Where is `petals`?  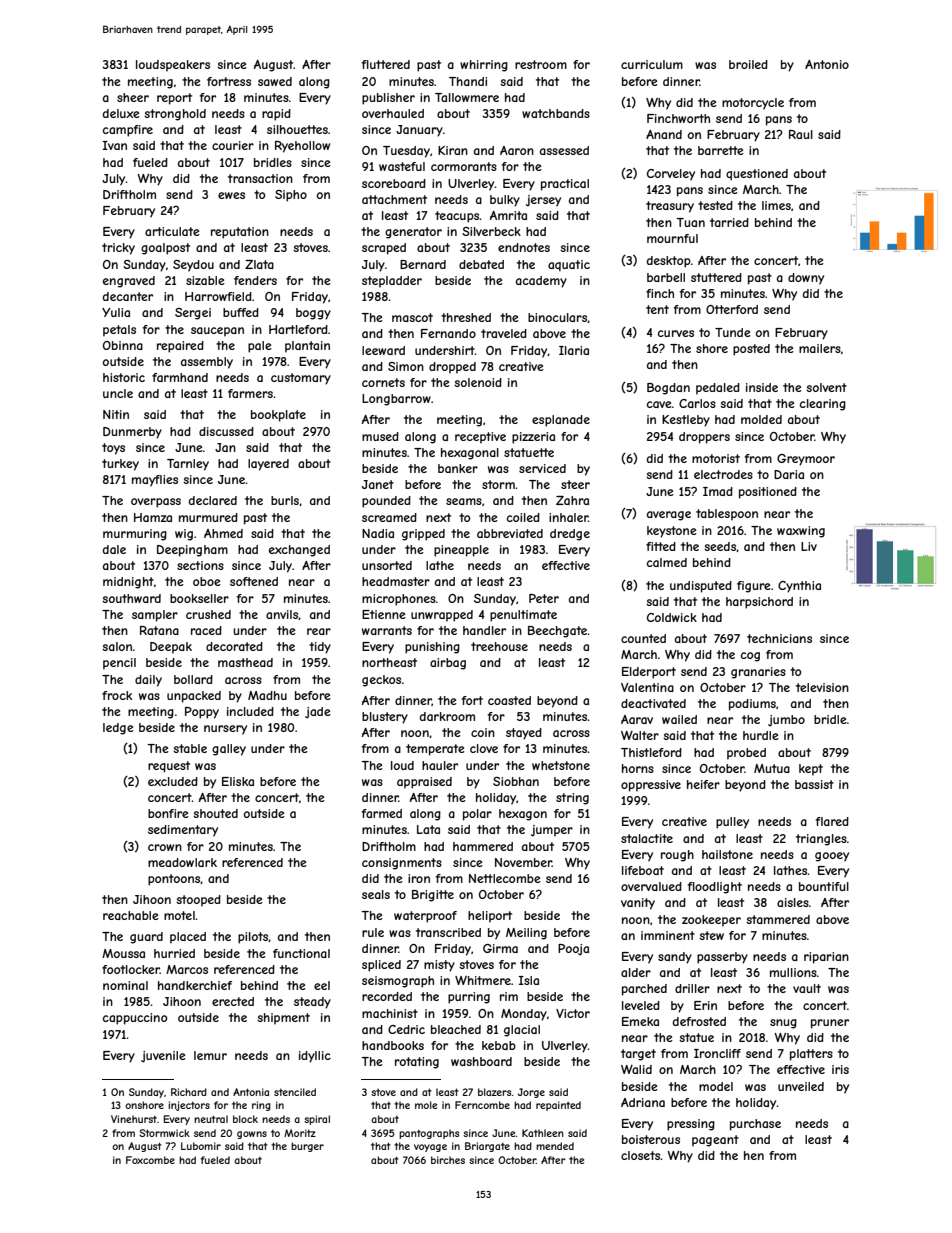
petals is located at coordinates (119, 331).
